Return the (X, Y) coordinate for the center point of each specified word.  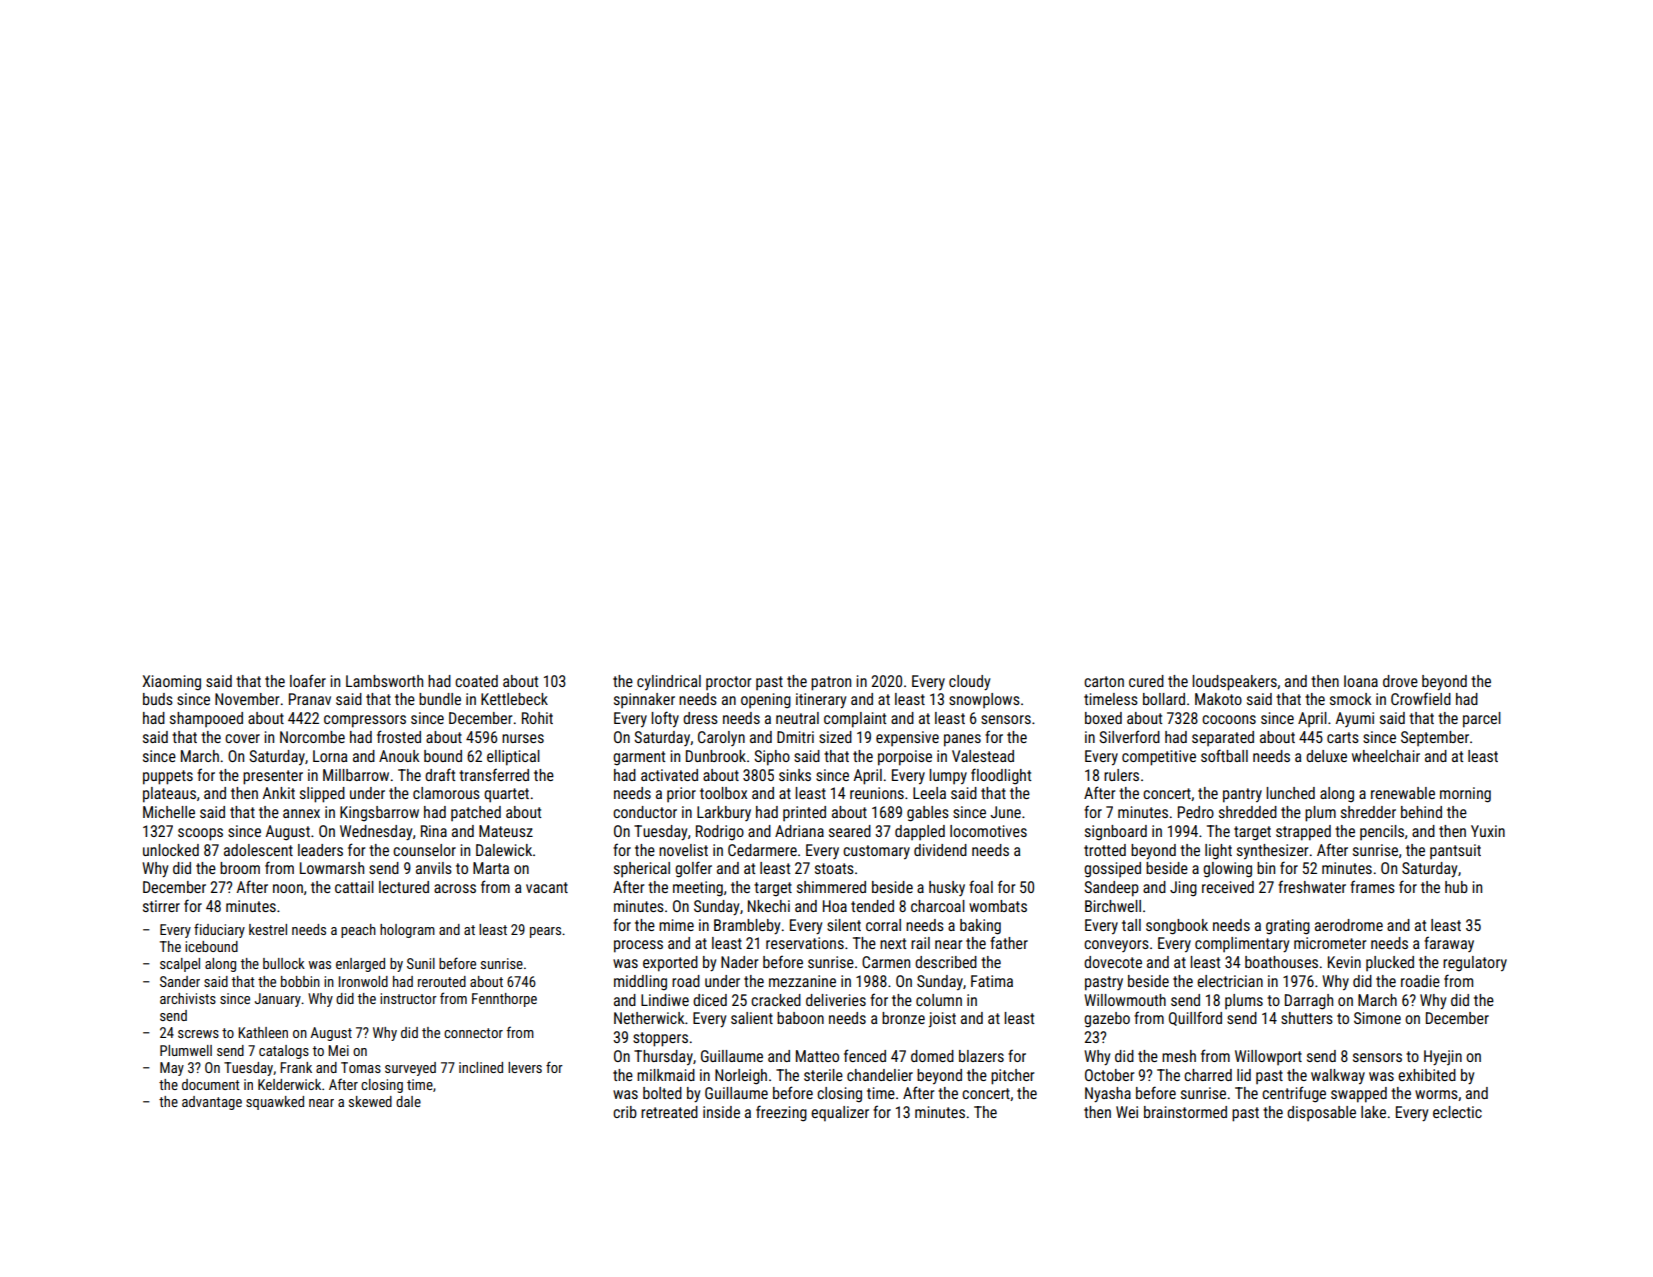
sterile (823, 1075)
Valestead (983, 756)
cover (242, 738)
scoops (200, 834)
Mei (338, 1050)
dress (700, 718)
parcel (1482, 720)
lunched (1290, 793)
